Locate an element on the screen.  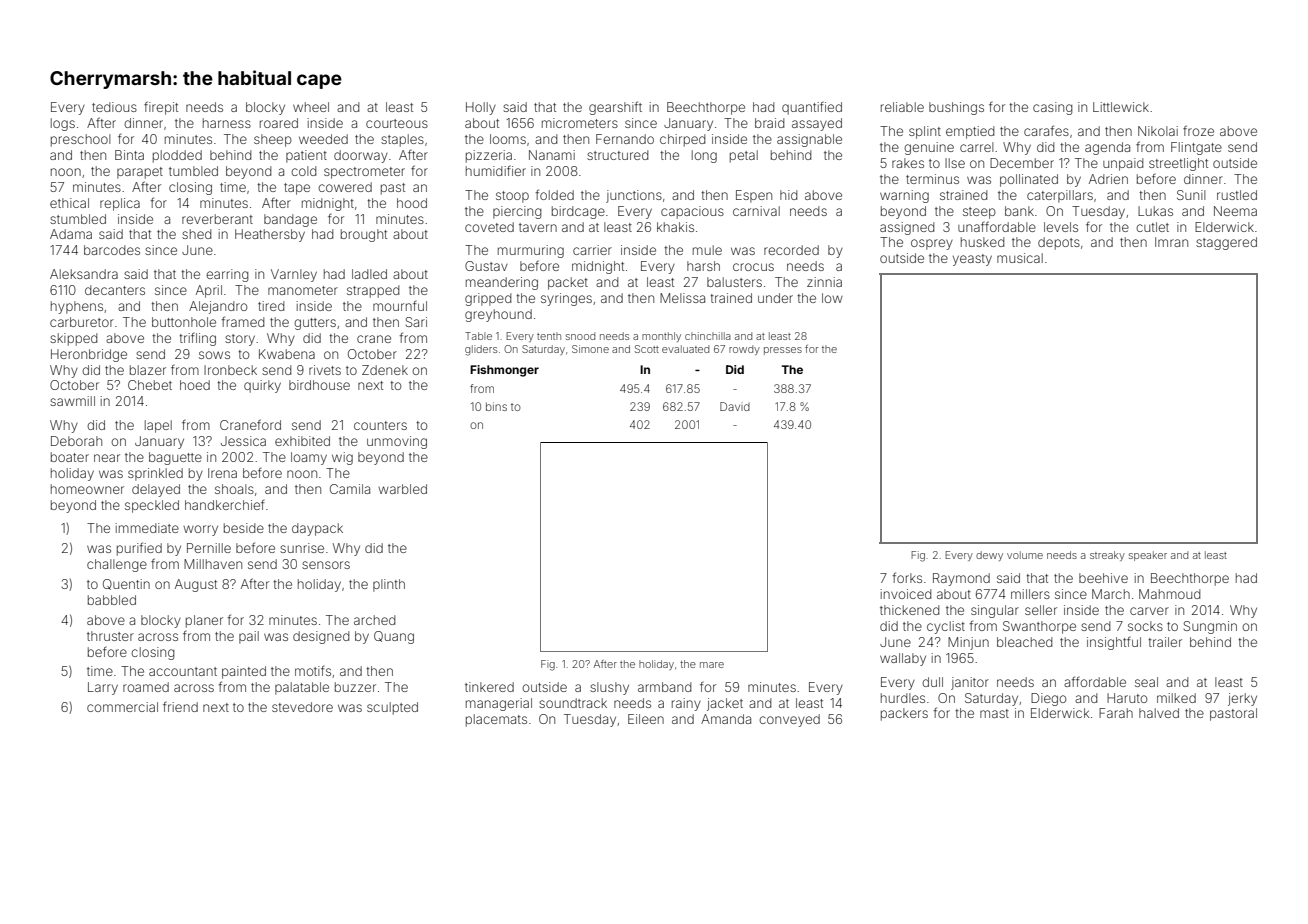
casing is located at coordinates (1052, 108).
